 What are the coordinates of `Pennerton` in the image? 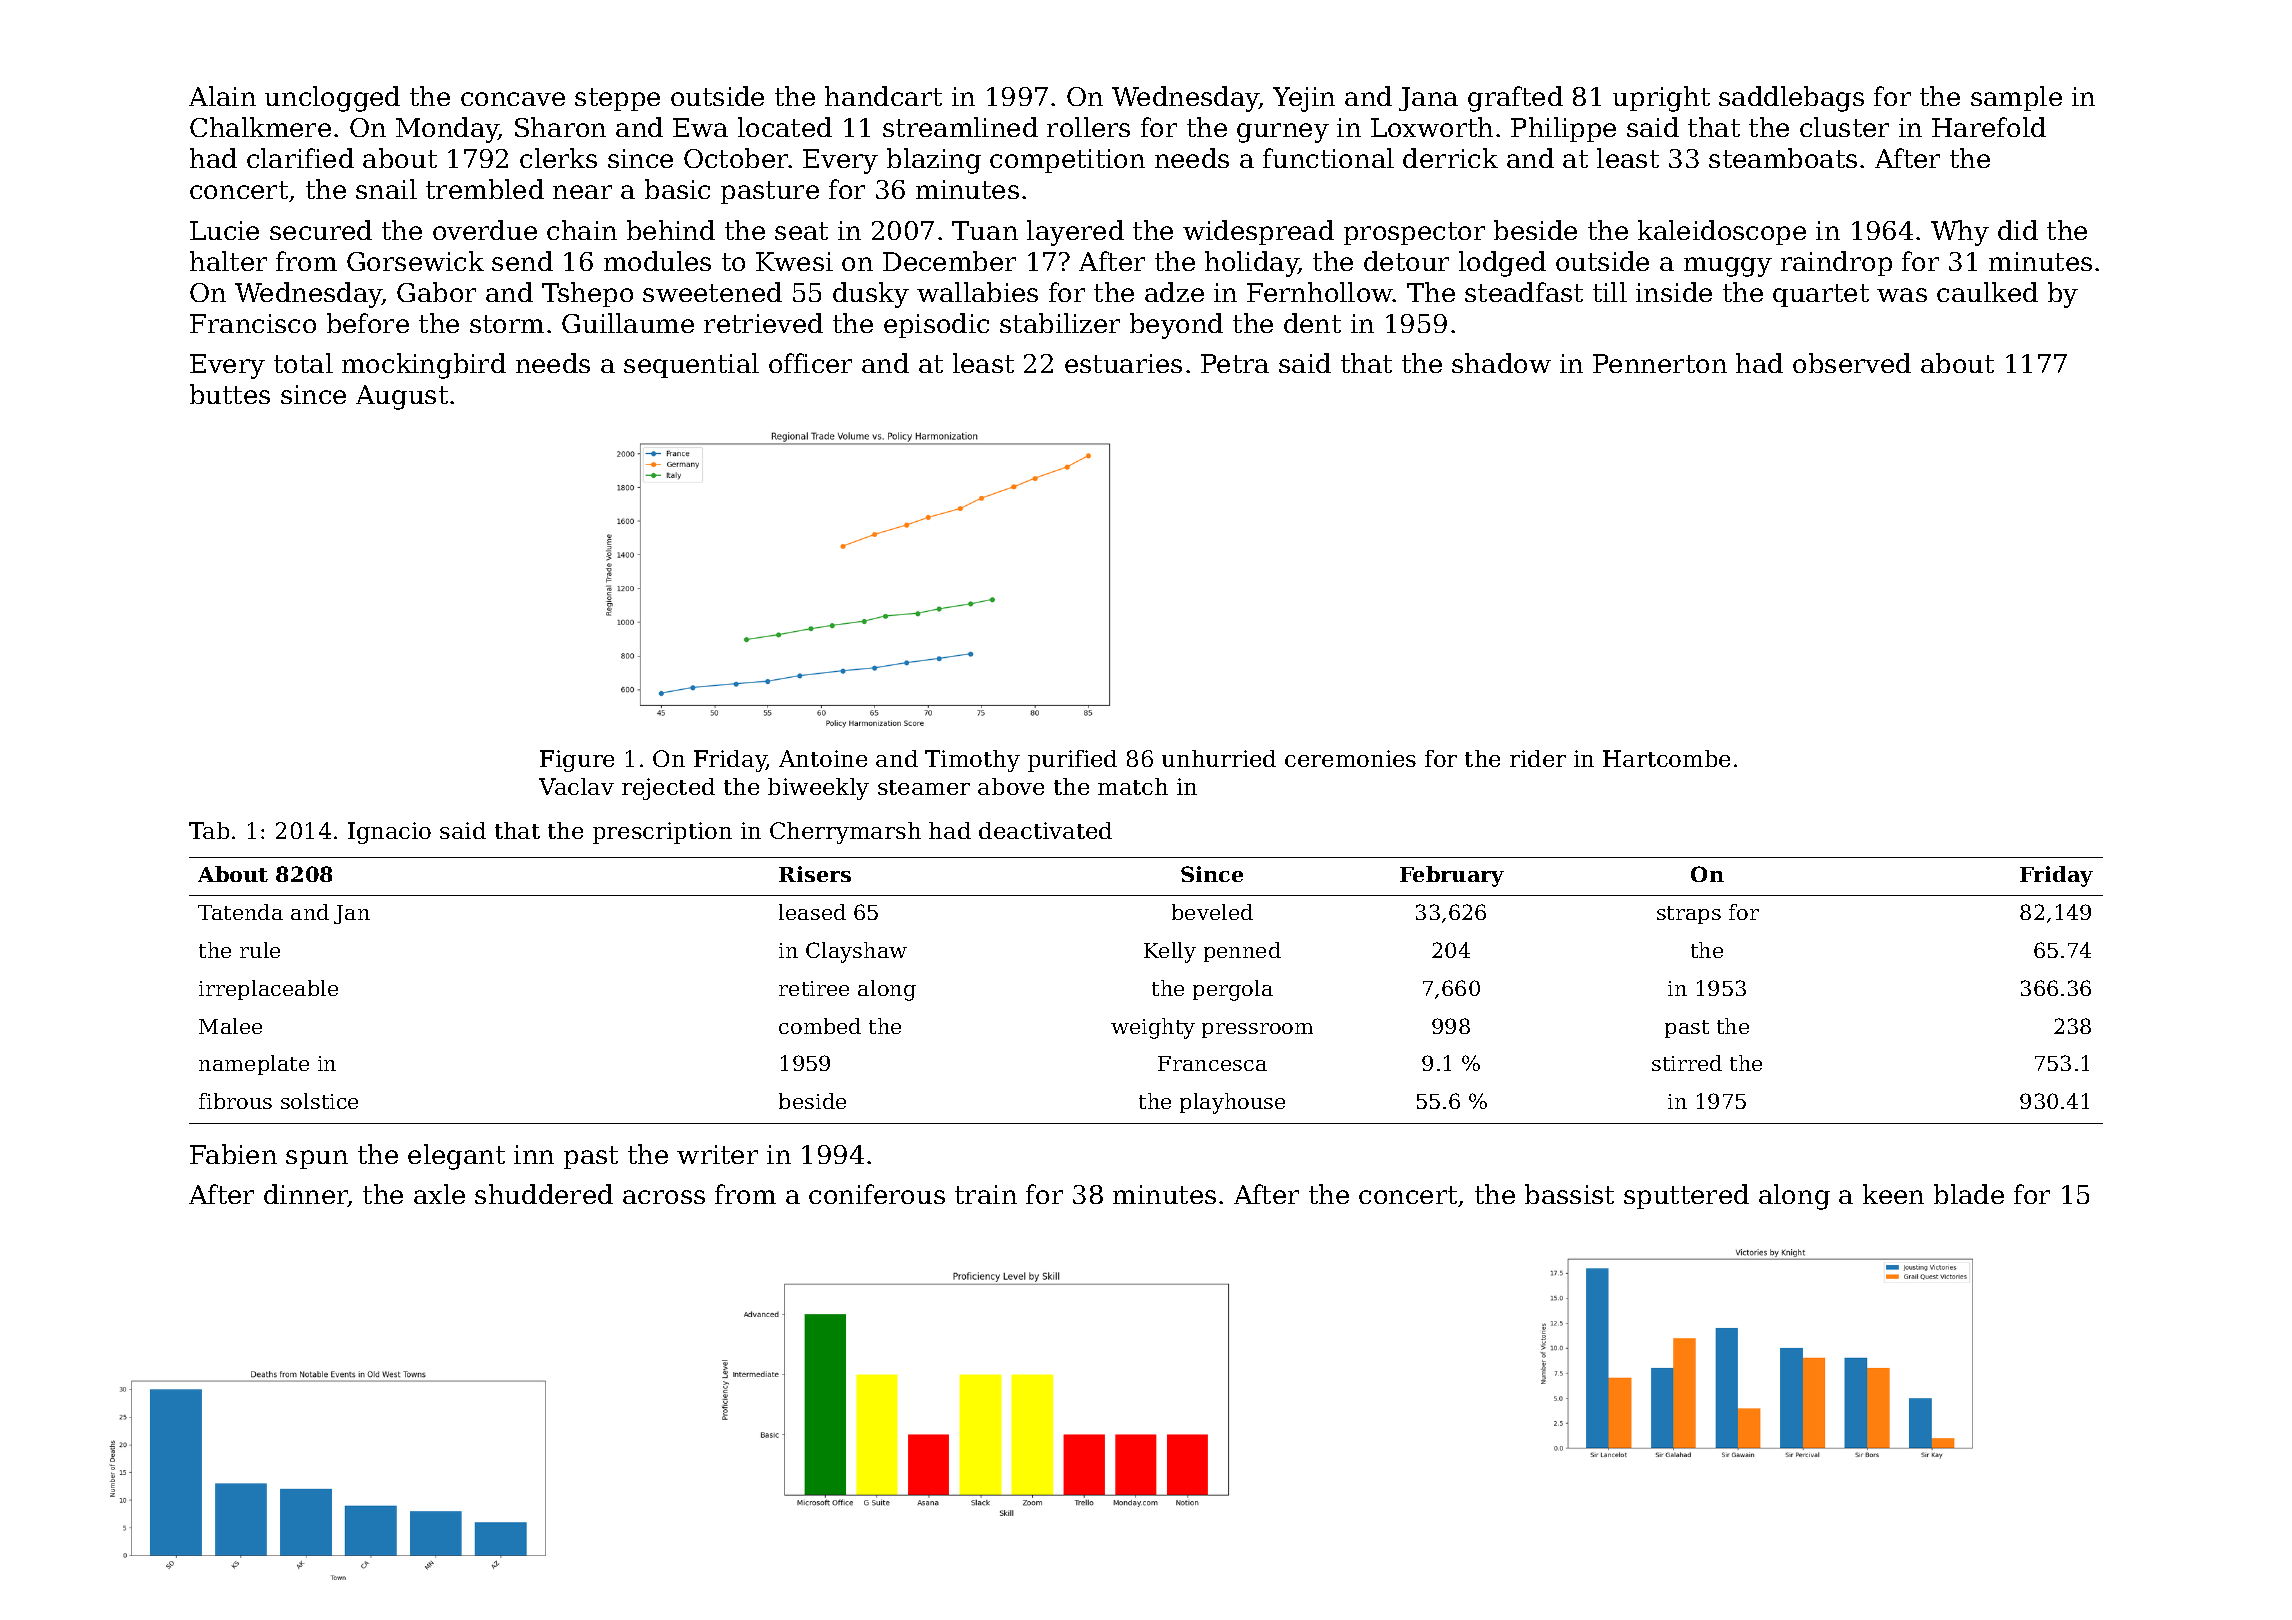 It's located at (1660, 363).
